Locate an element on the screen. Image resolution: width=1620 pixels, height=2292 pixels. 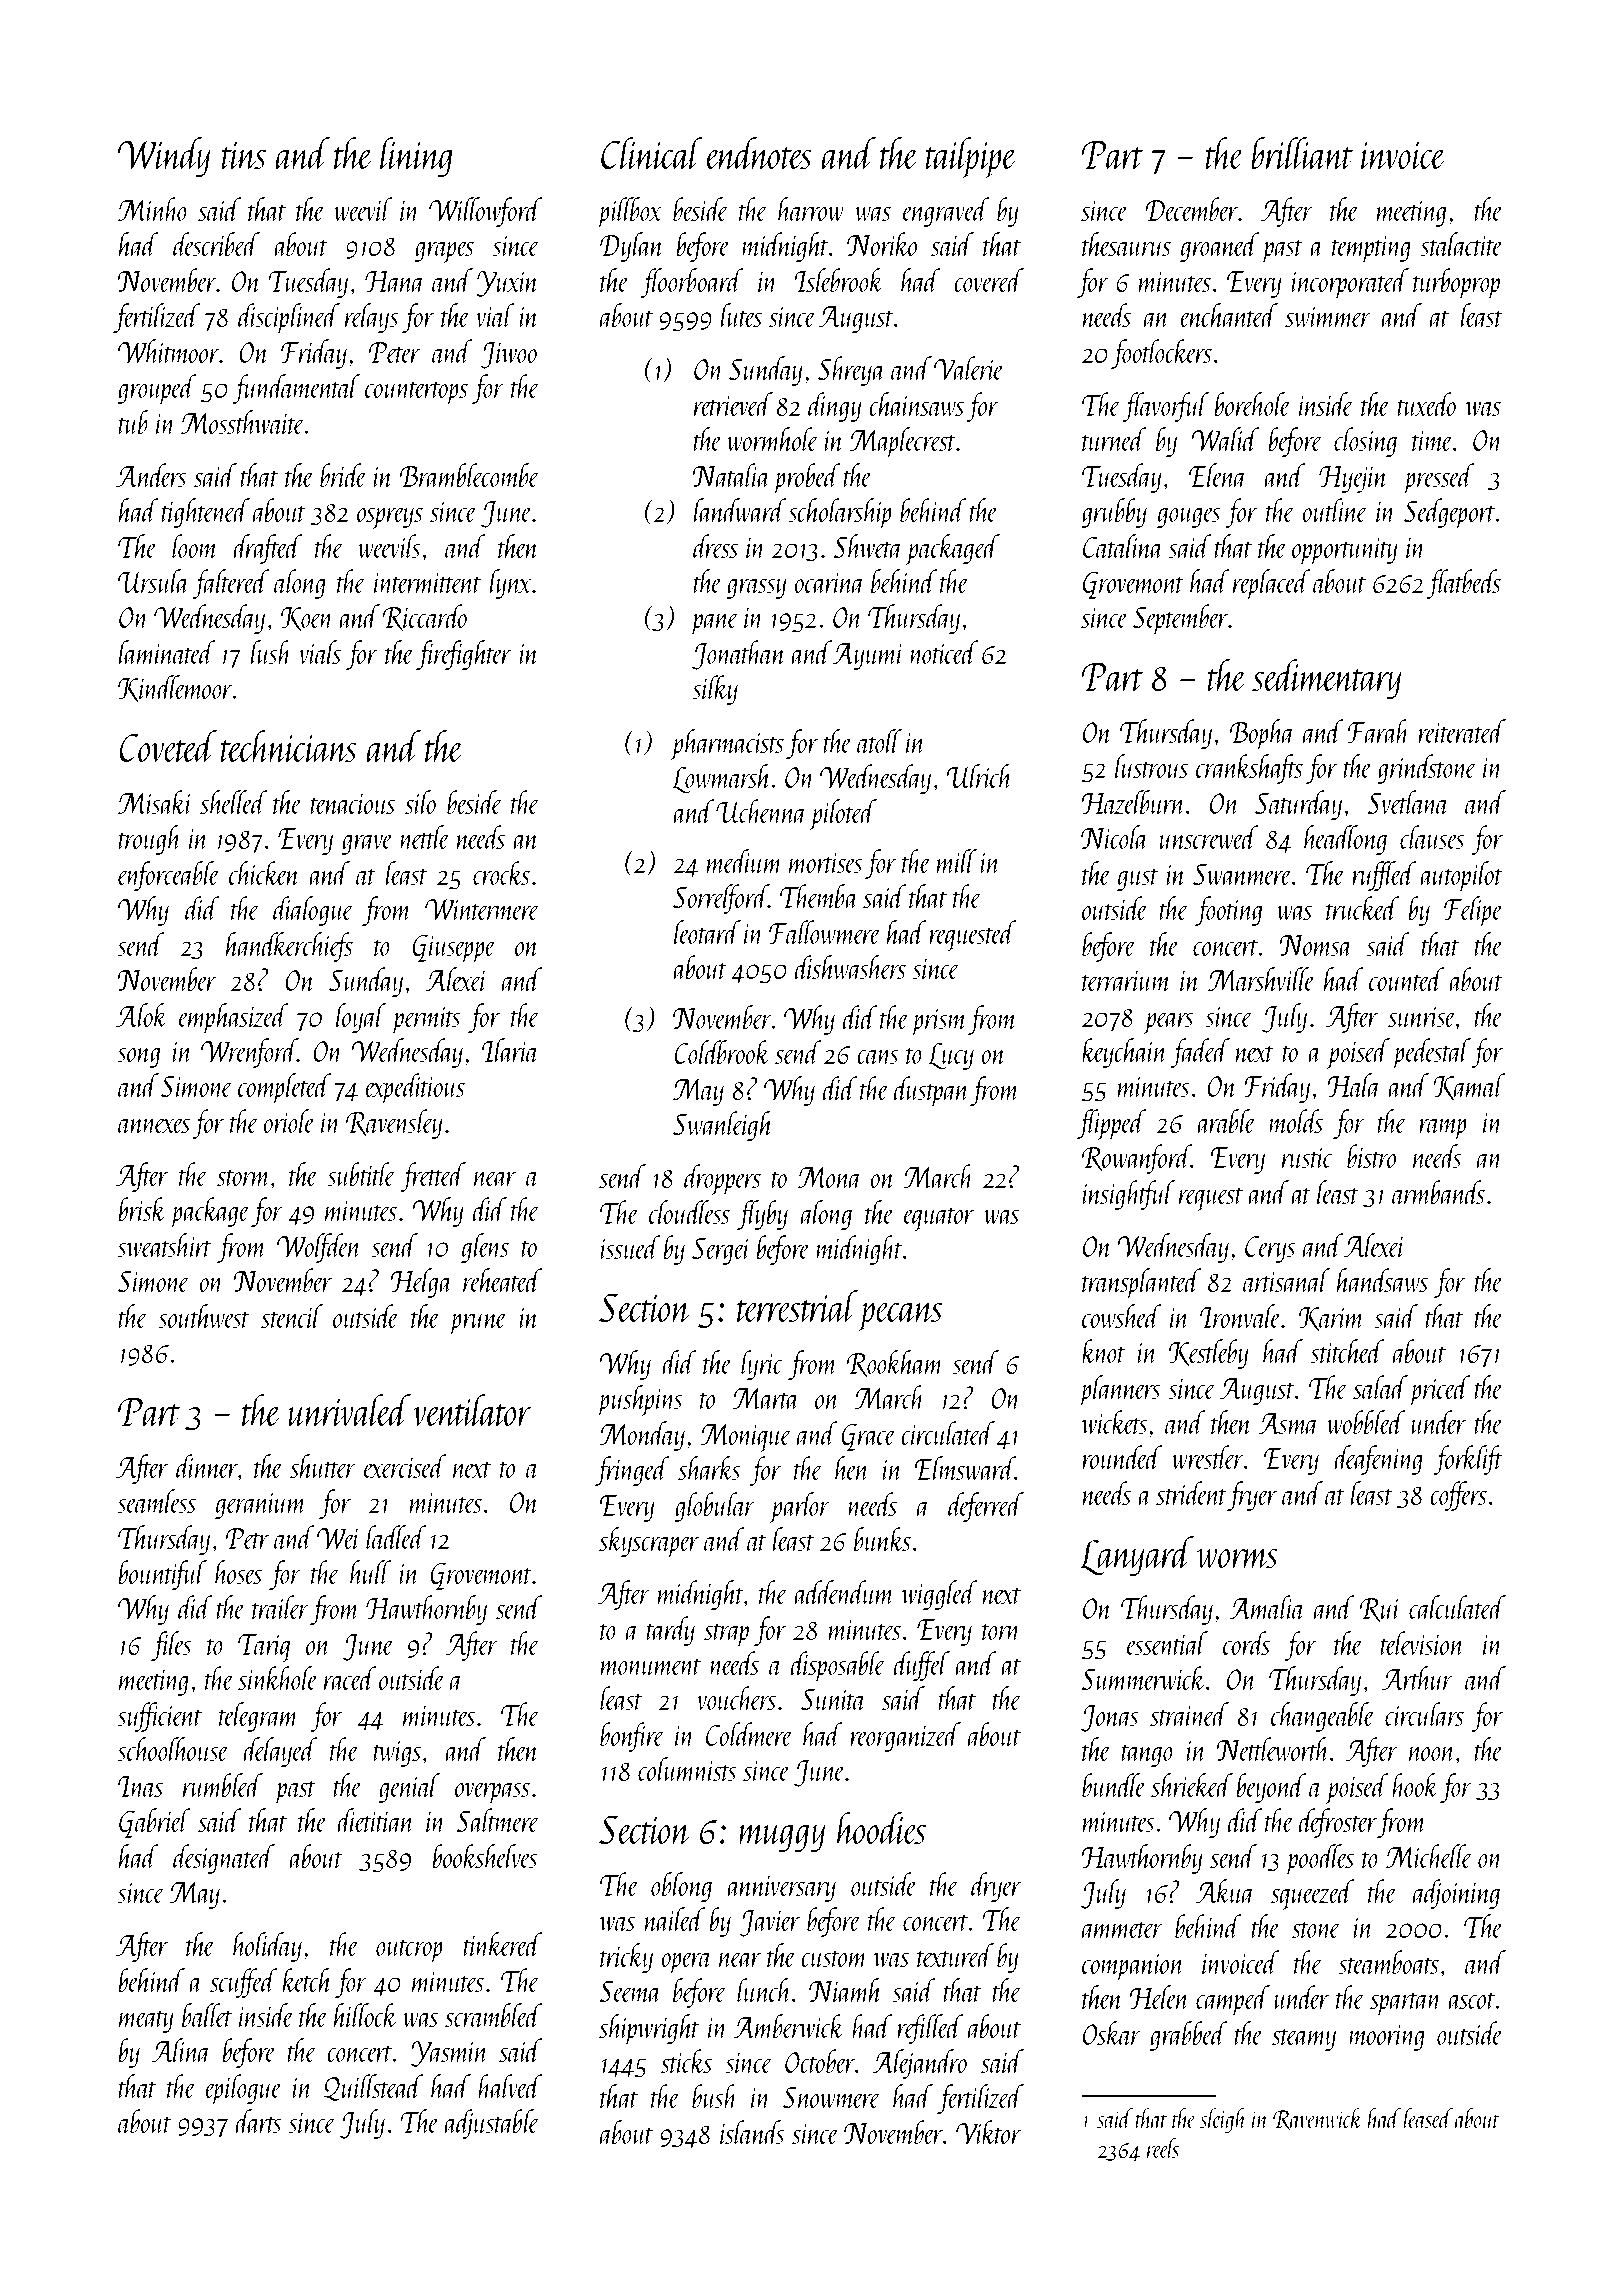
Willowford is located at coordinates (485, 212).
